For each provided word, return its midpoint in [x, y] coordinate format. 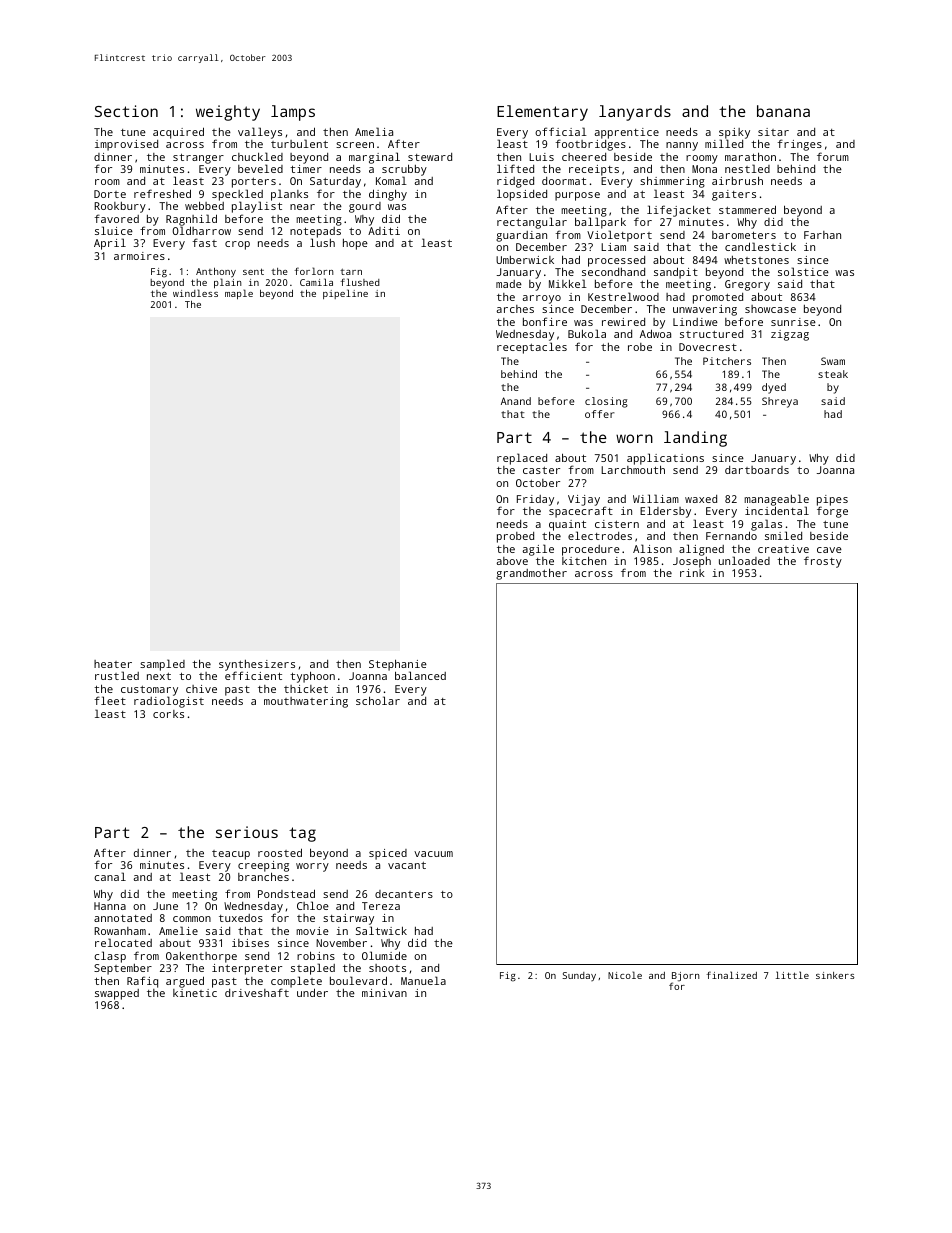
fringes [799, 145]
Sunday [579, 976]
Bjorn [686, 977]
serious [247, 832]
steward [430, 157]
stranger [198, 159]
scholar [378, 700]
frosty [823, 562]
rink [692, 573]
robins [316, 955]
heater [113, 664]
